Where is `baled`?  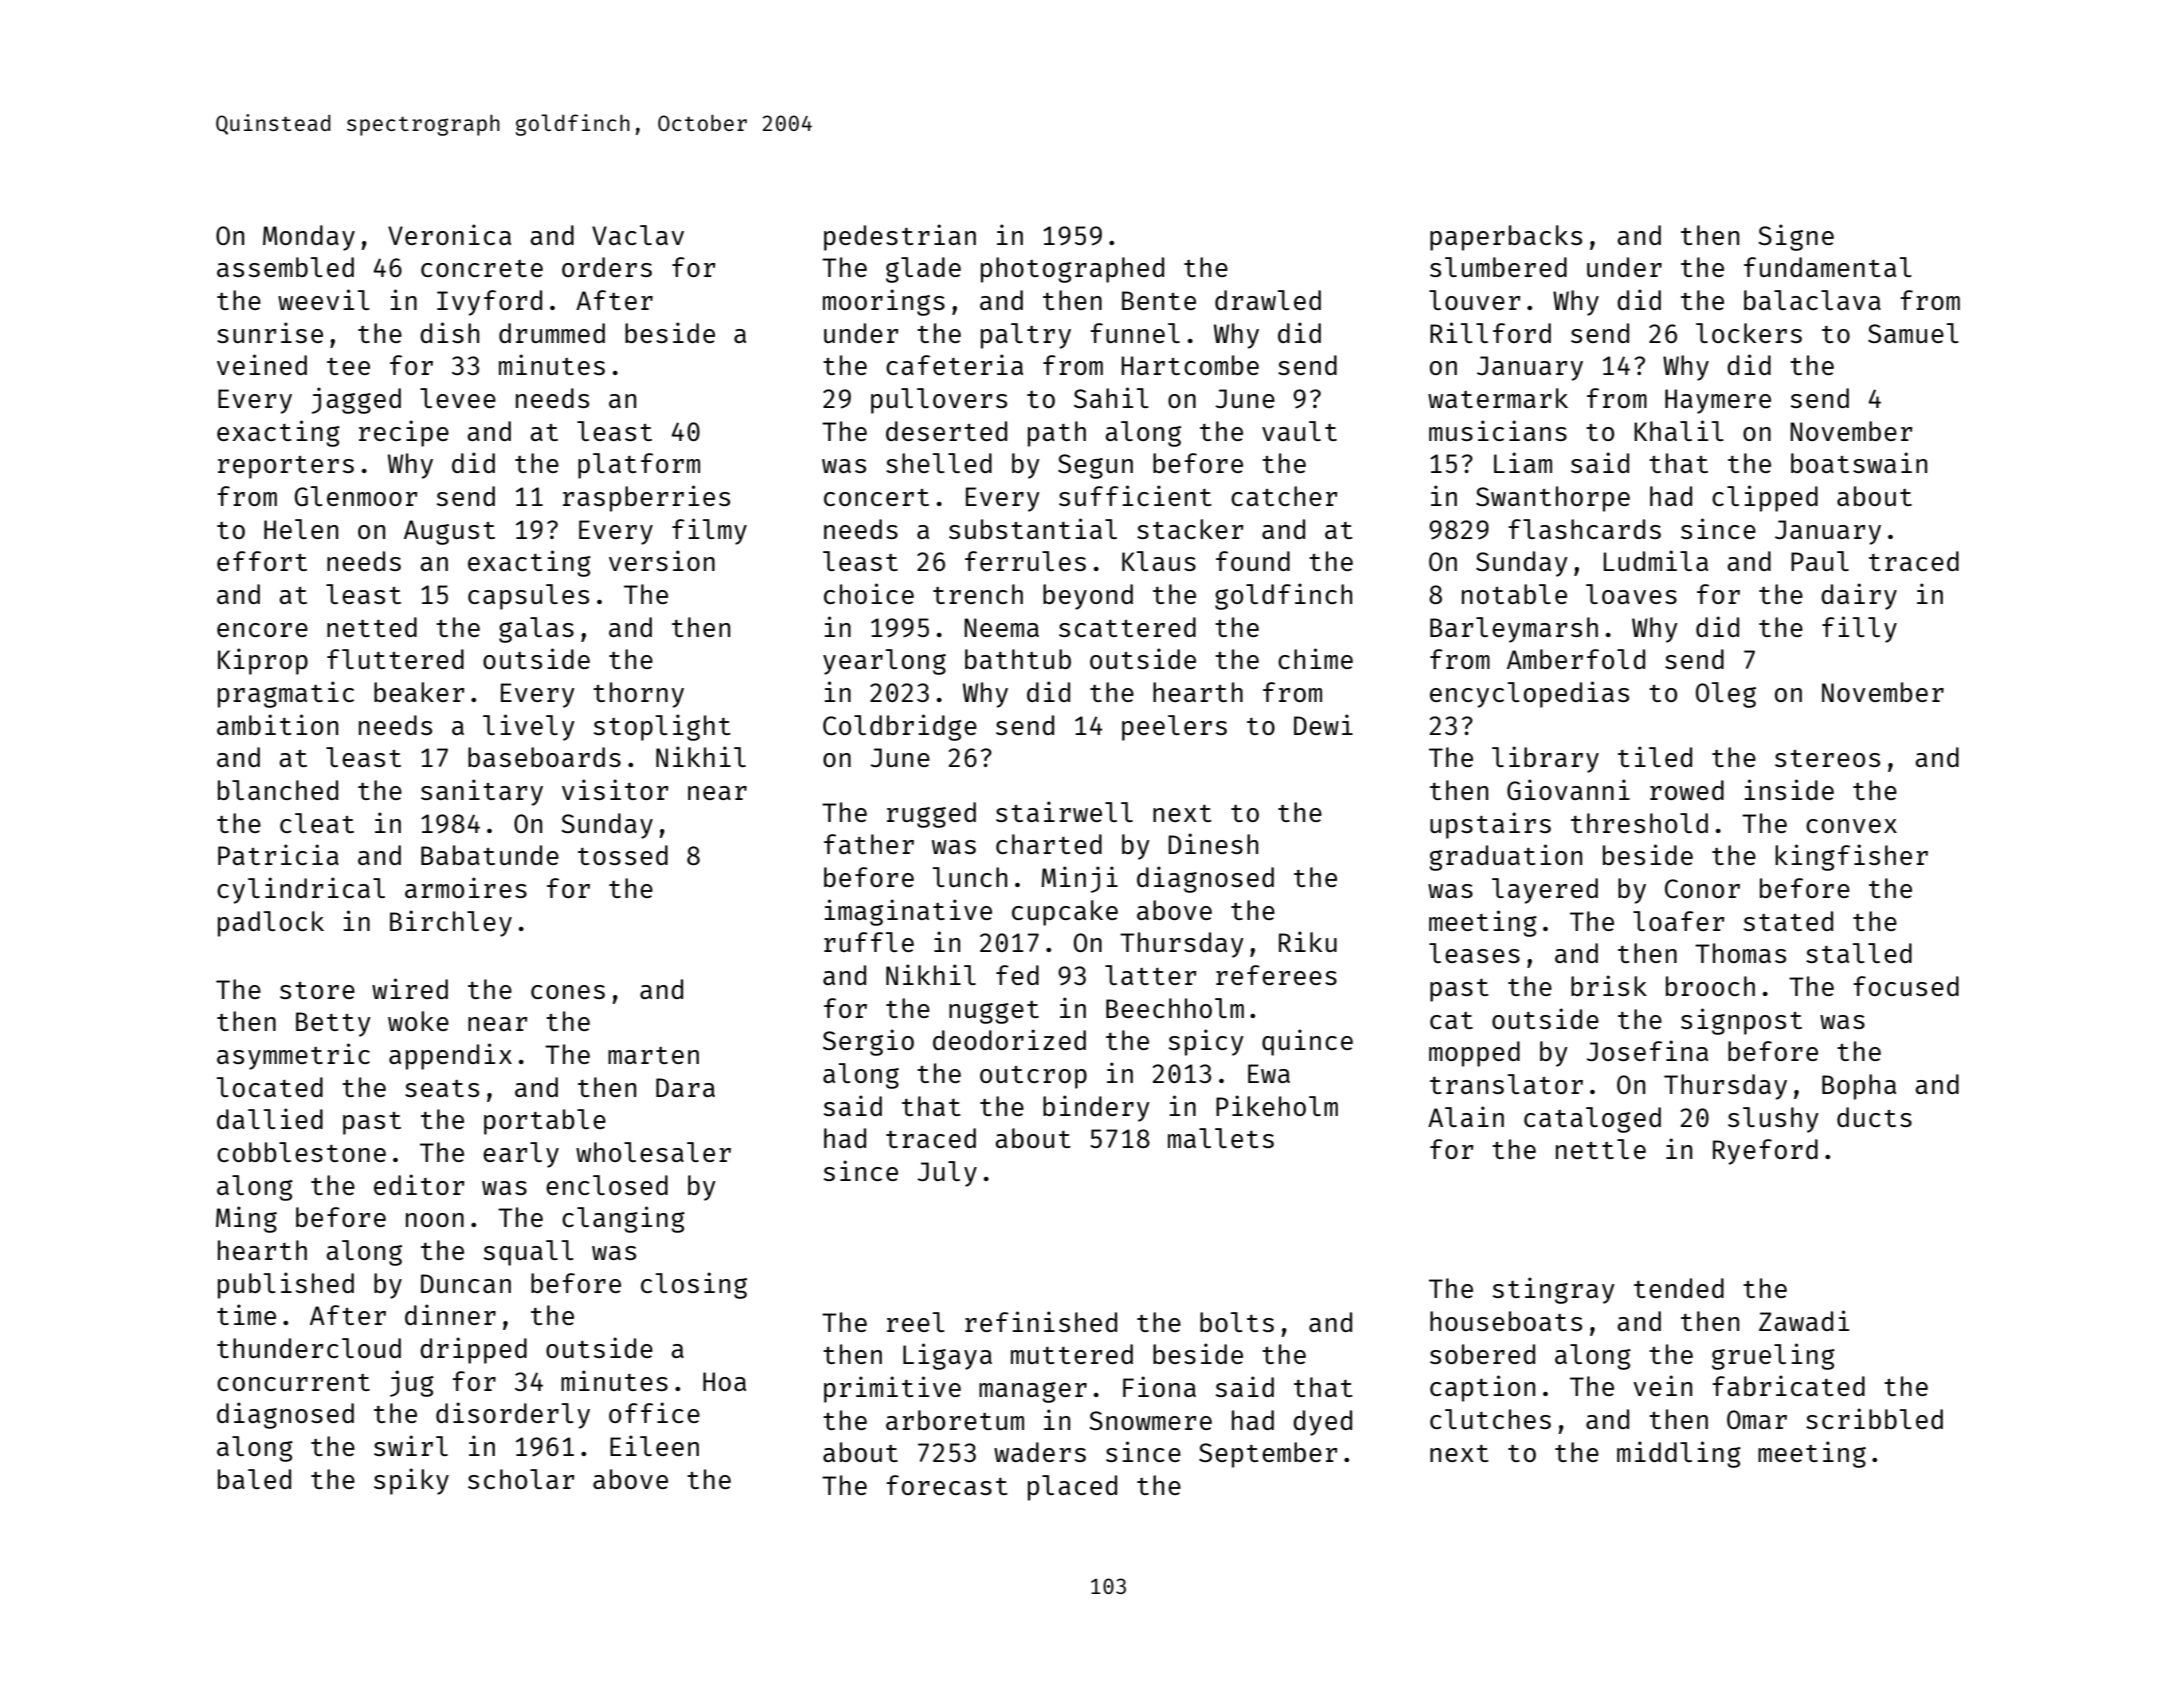 baled is located at coordinates (254, 1479).
